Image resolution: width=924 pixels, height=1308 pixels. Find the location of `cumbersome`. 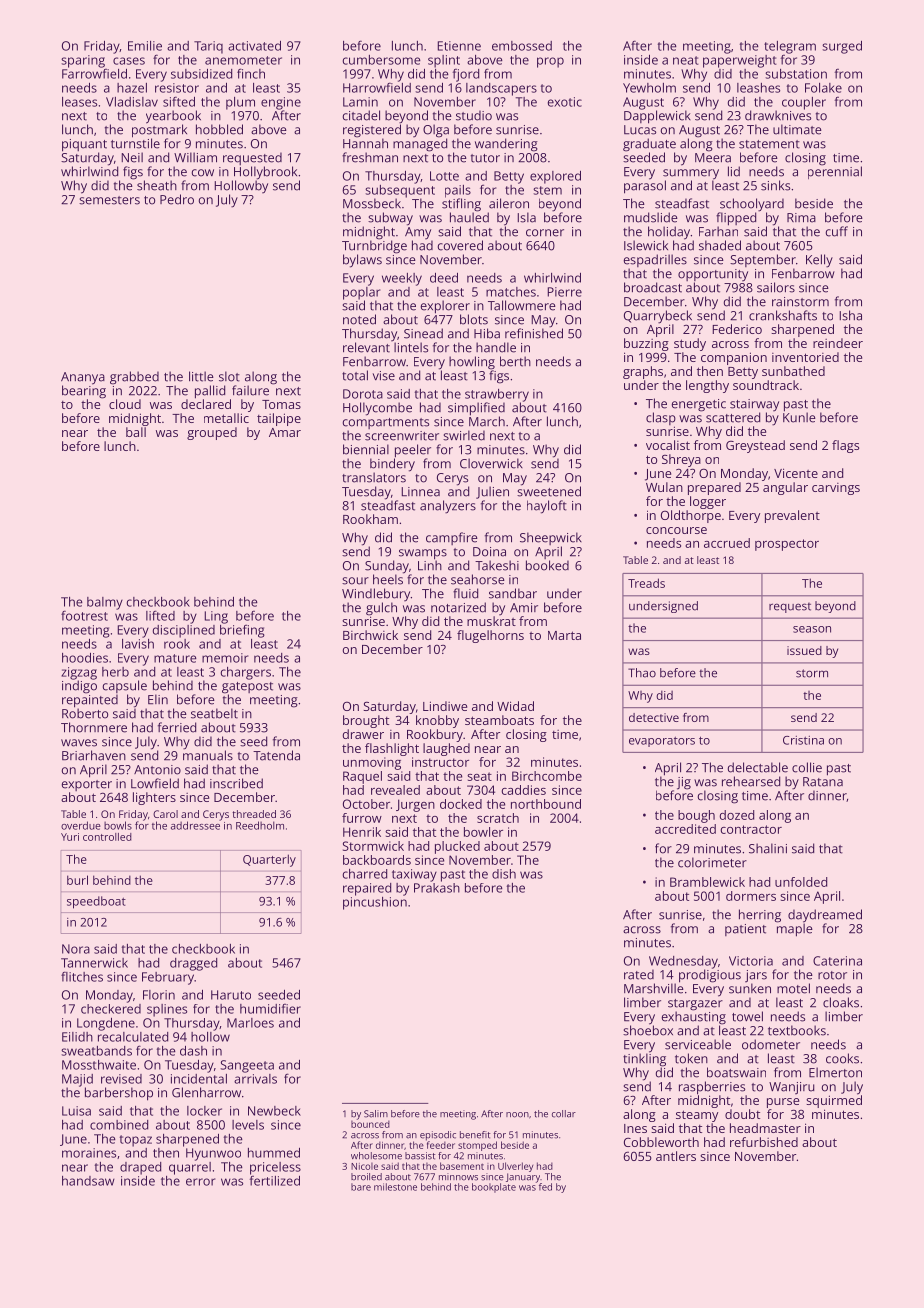

cumbersome is located at coordinates (382, 60).
